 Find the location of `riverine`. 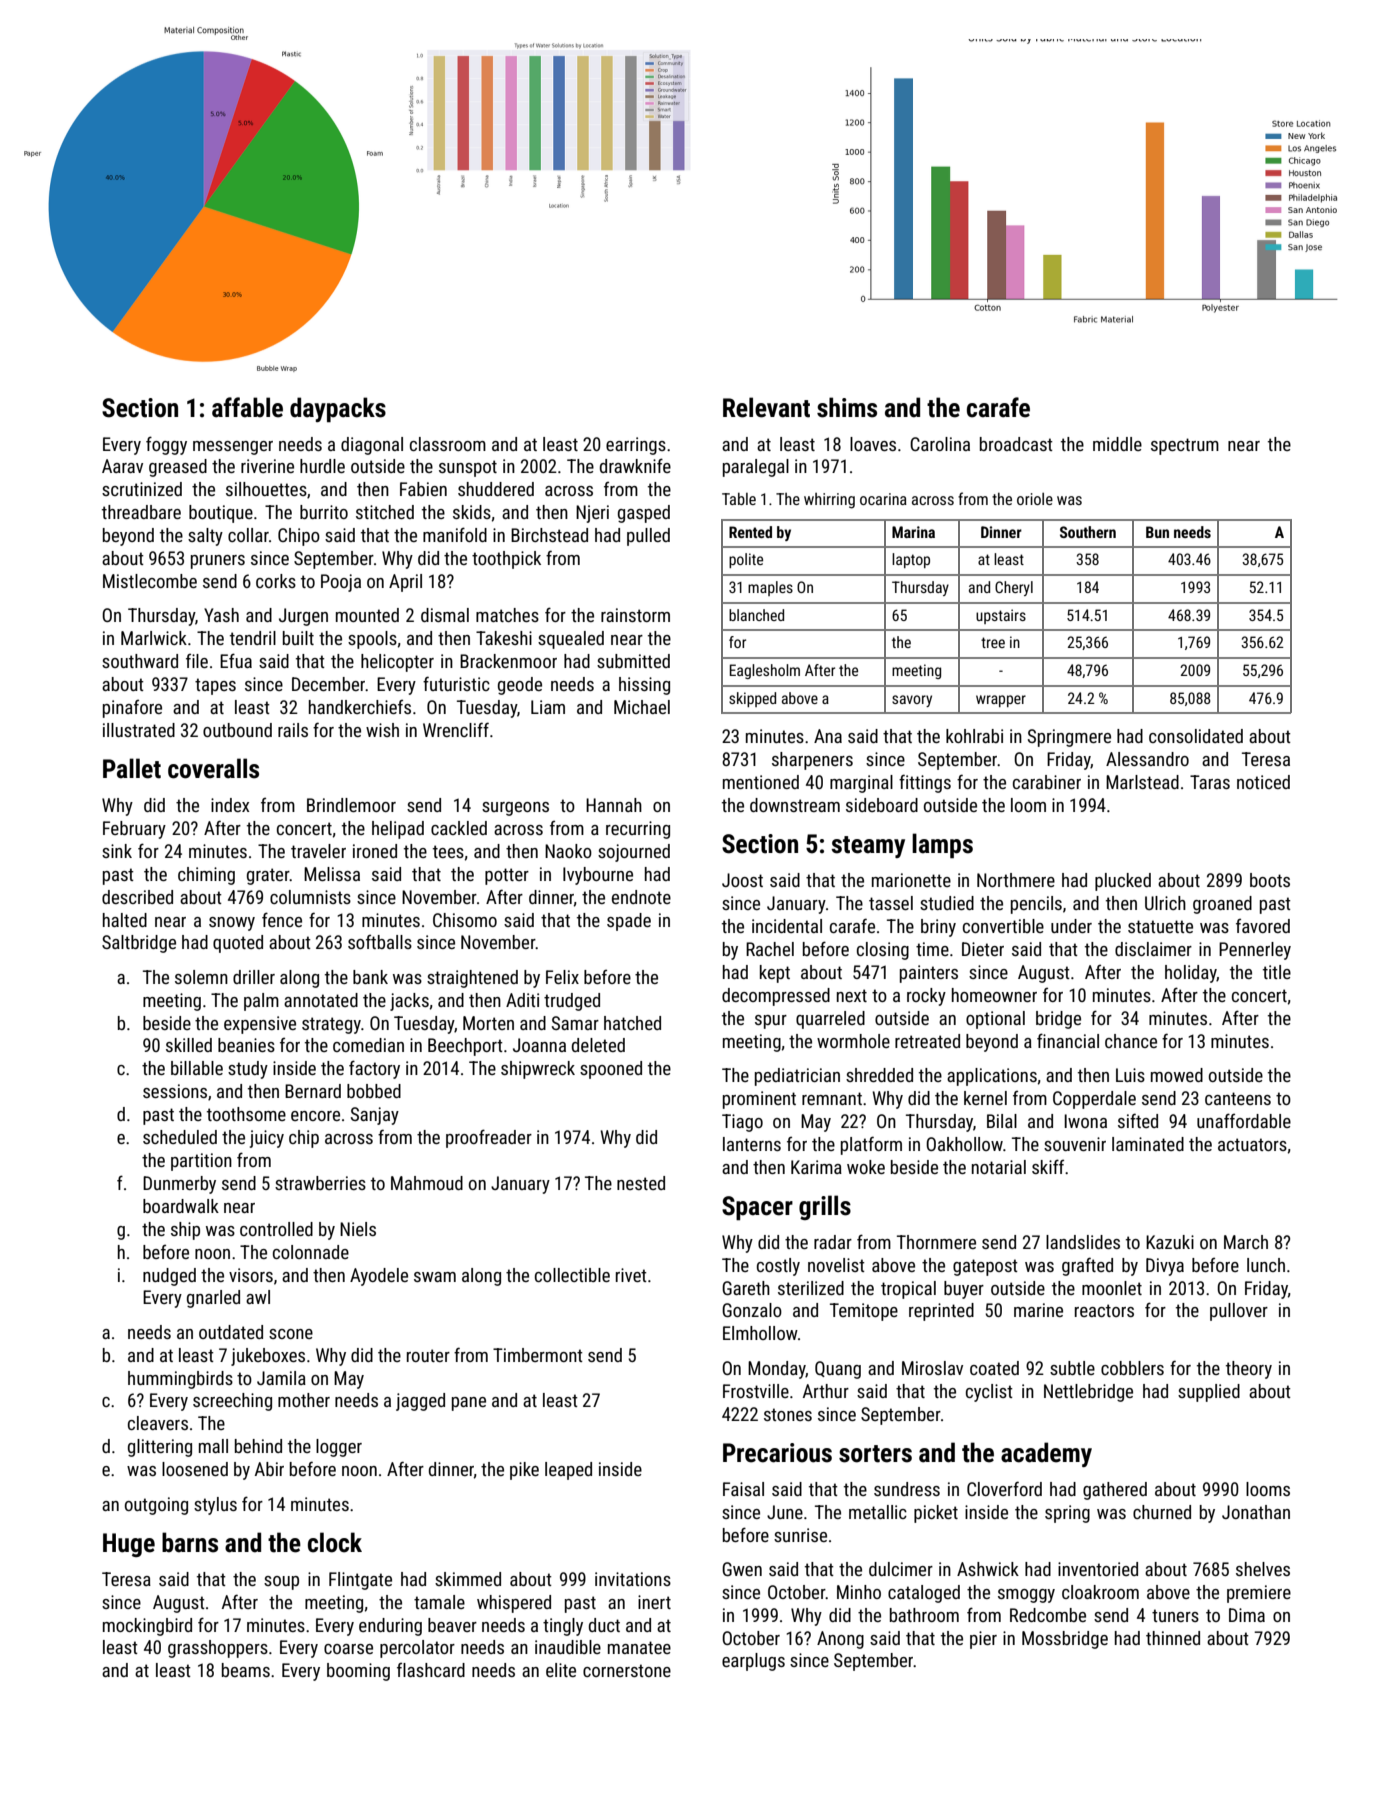

riverine is located at coordinates (267, 466).
